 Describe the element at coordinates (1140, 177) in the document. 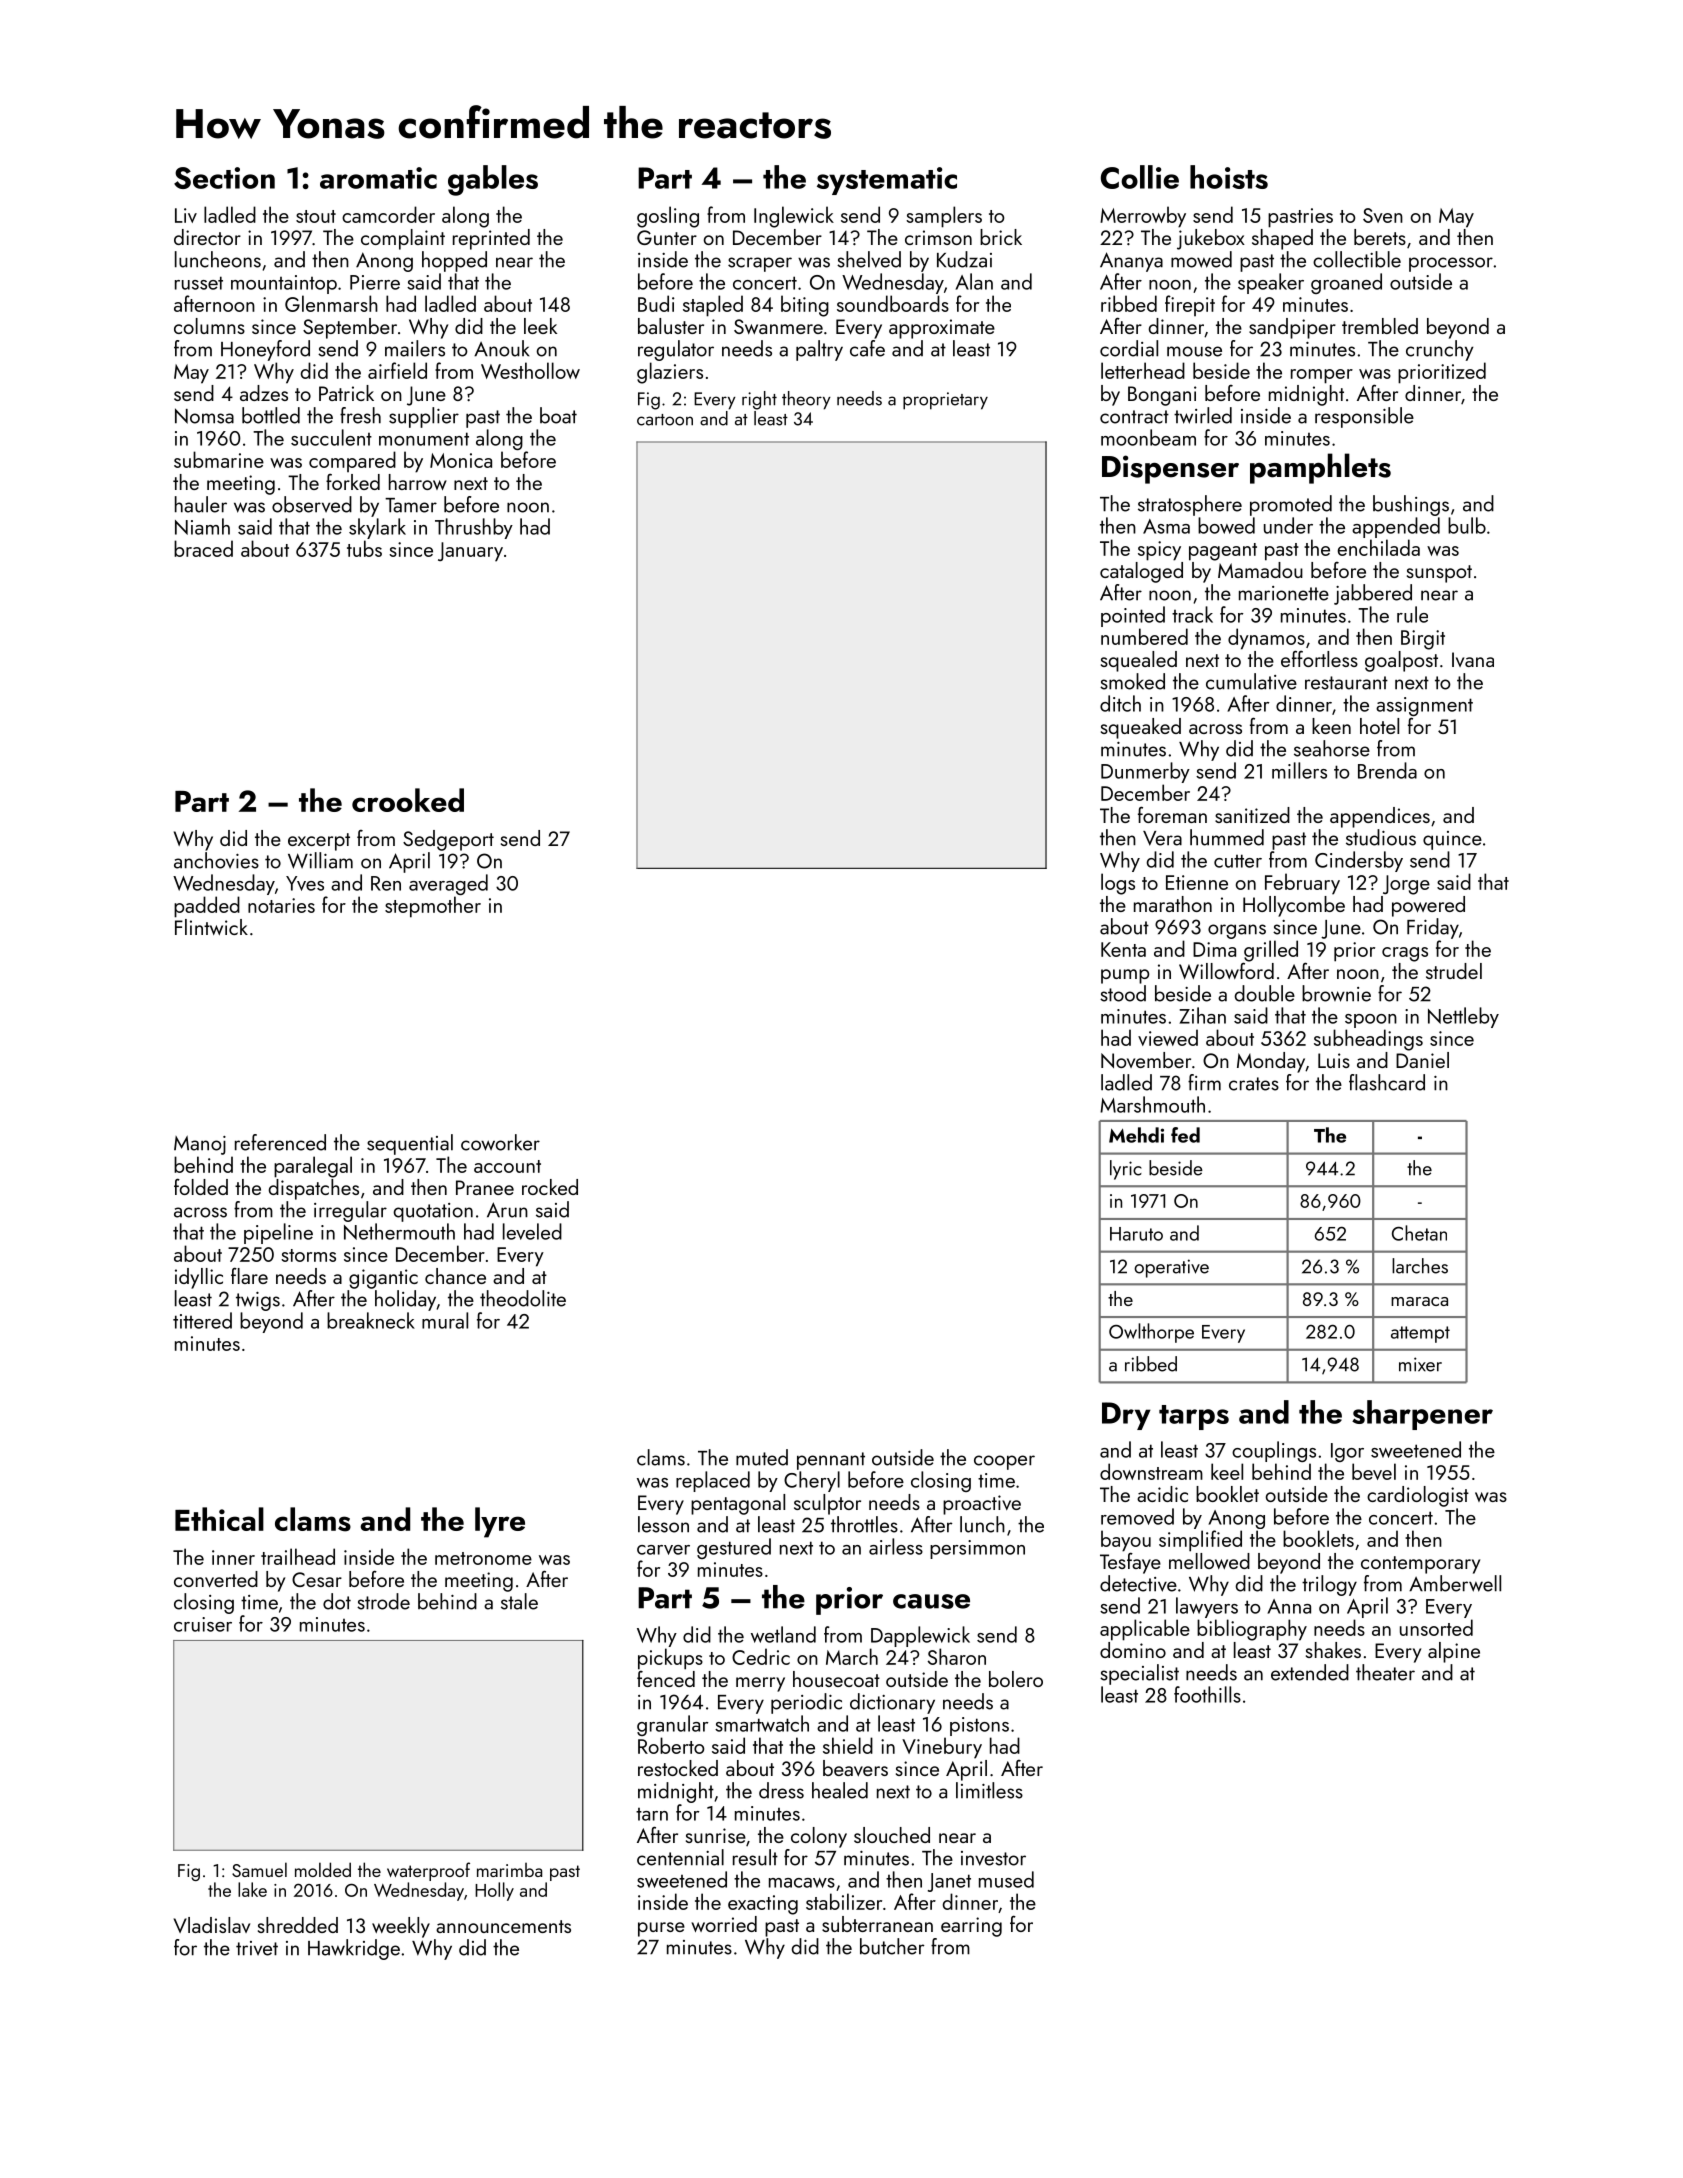

I see `Collie` at that location.
